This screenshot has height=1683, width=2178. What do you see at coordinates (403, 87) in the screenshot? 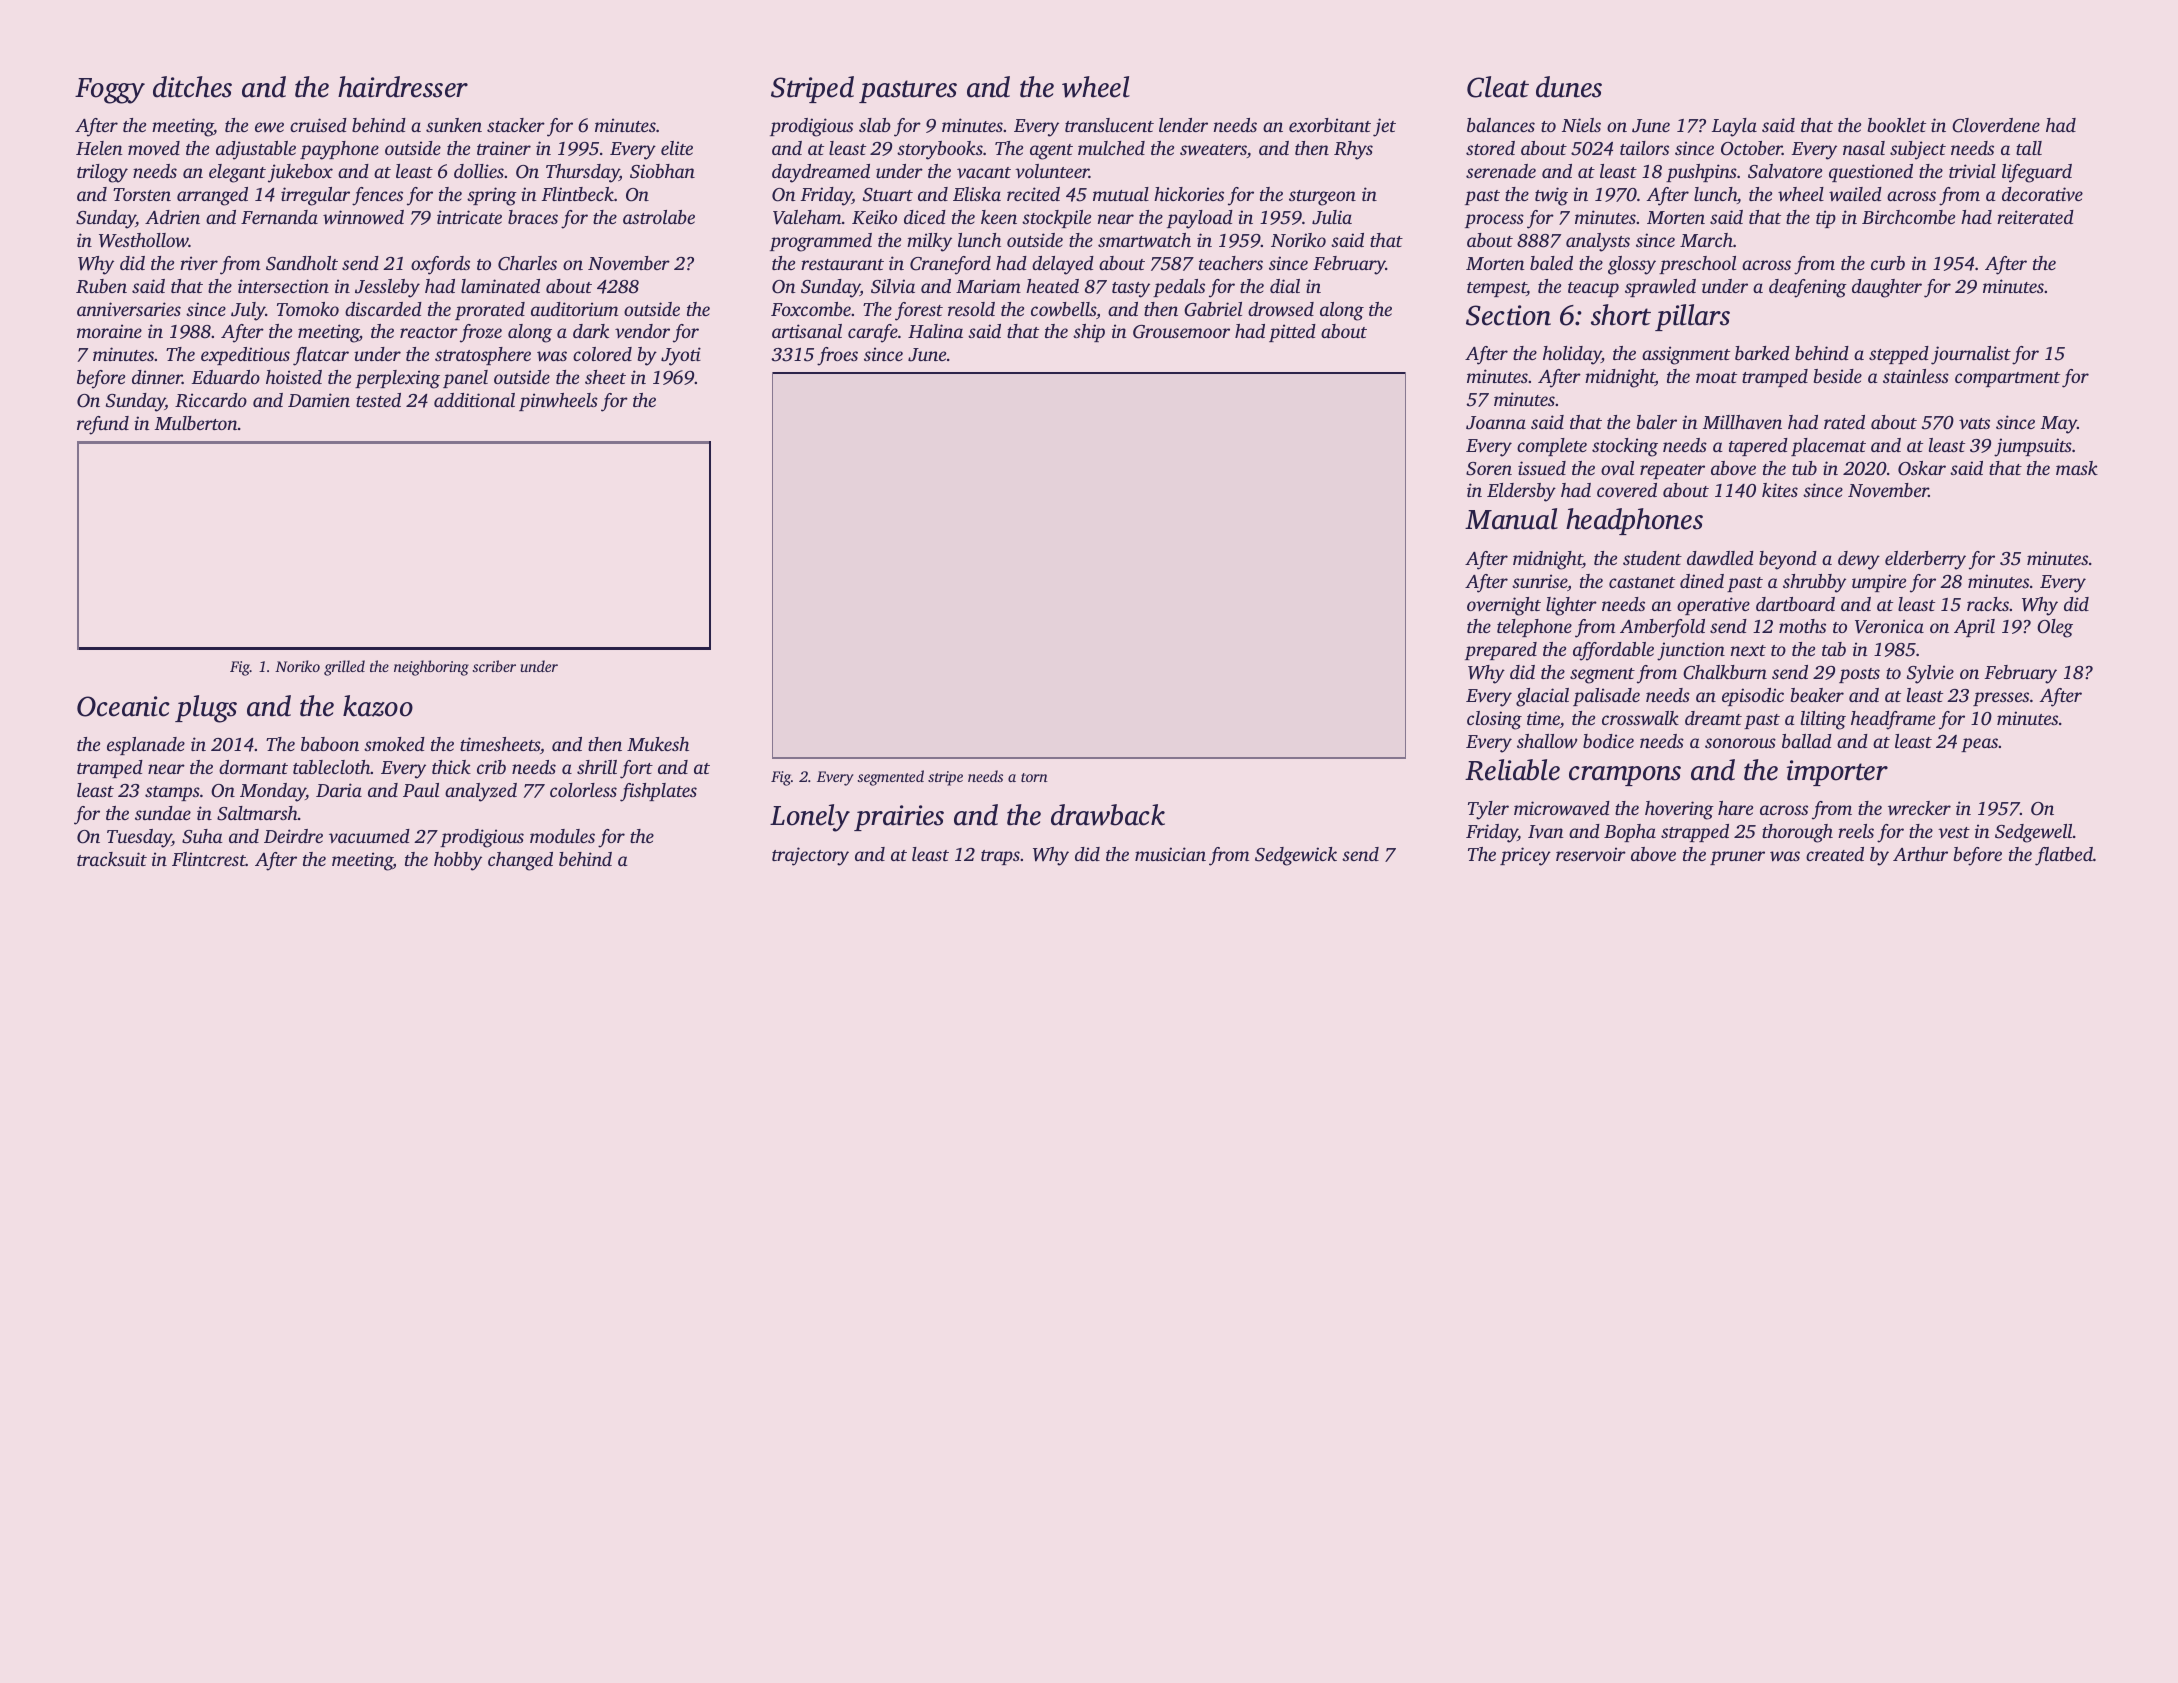
I see `hairdresser` at bounding box center [403, 87].
